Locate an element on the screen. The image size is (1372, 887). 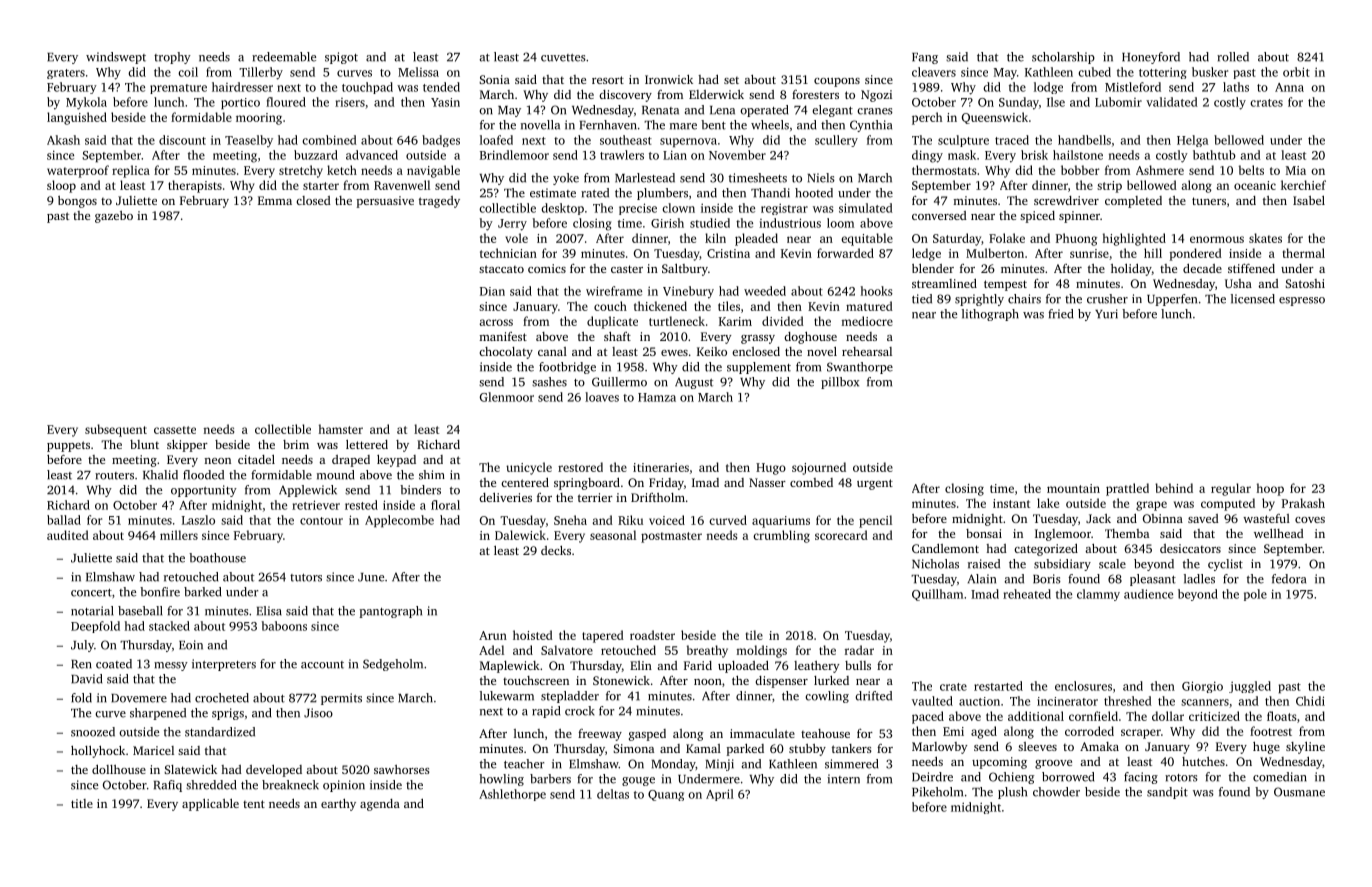
rolled is located at coordinates (1233, 57).
